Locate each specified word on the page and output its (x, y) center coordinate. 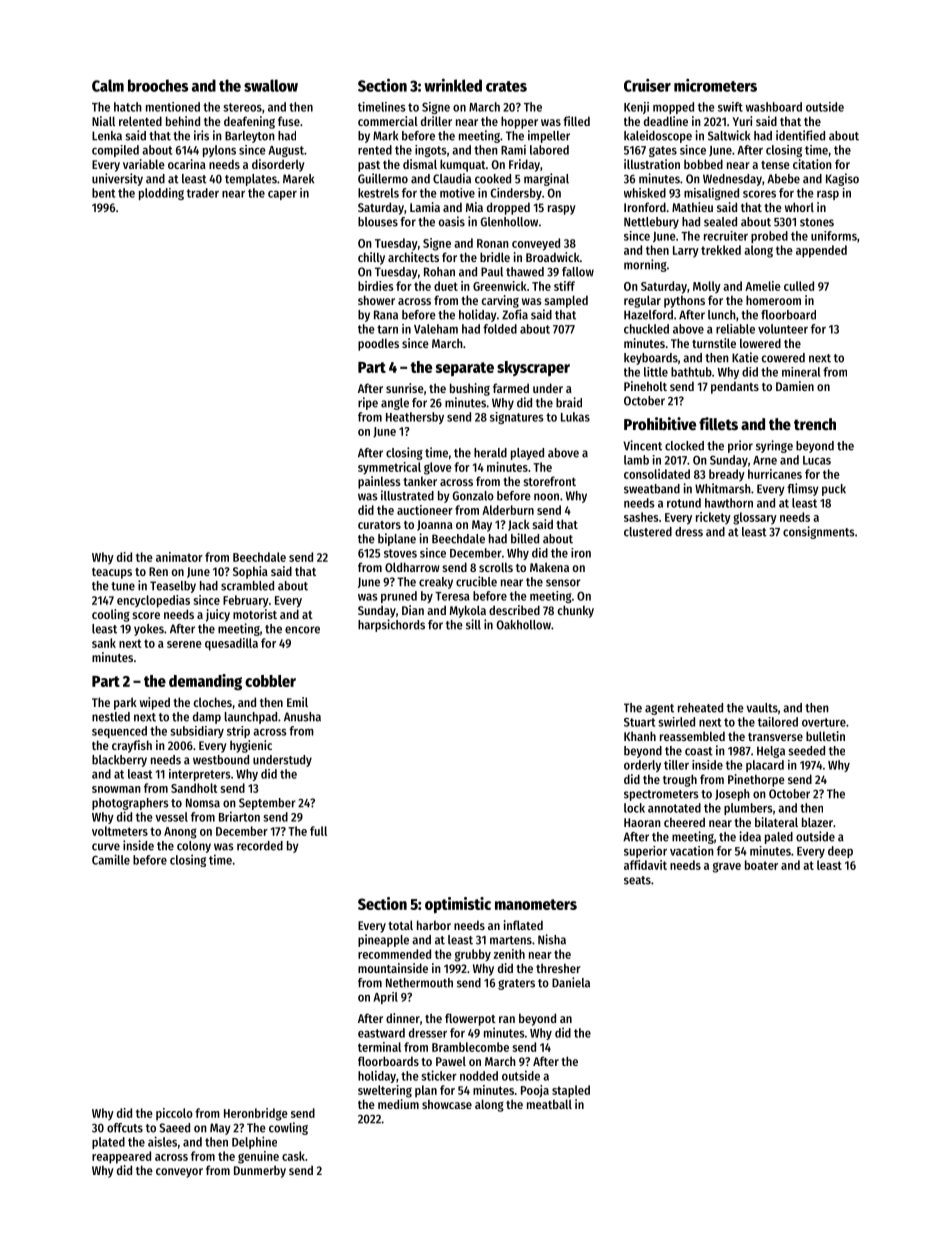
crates (506, 86)
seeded (806, 751)
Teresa (452, 596)
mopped (673, 108)
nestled (111, 717)
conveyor (179, 1173)
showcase (447, 1104)
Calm (108, 85)
